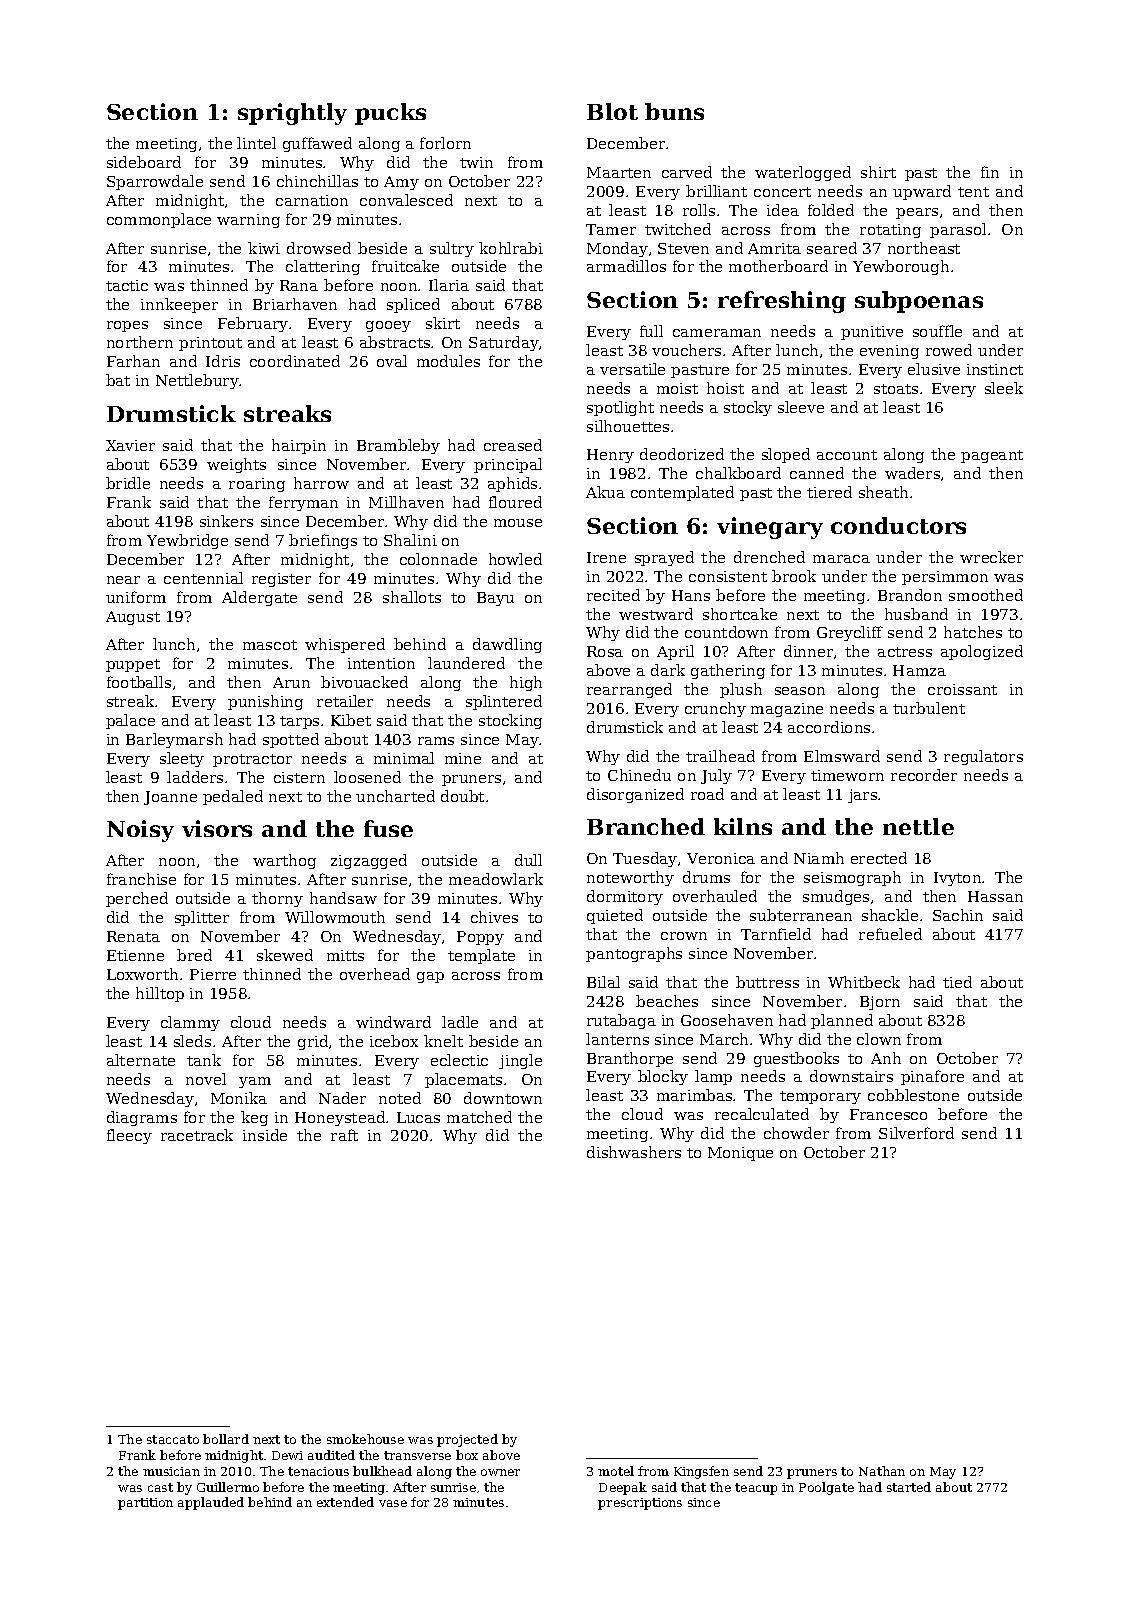 This page has width=1130, height=1598. Describe the element at coordinates (640, 1504) in the page. I see `prescriptions` at that location.
